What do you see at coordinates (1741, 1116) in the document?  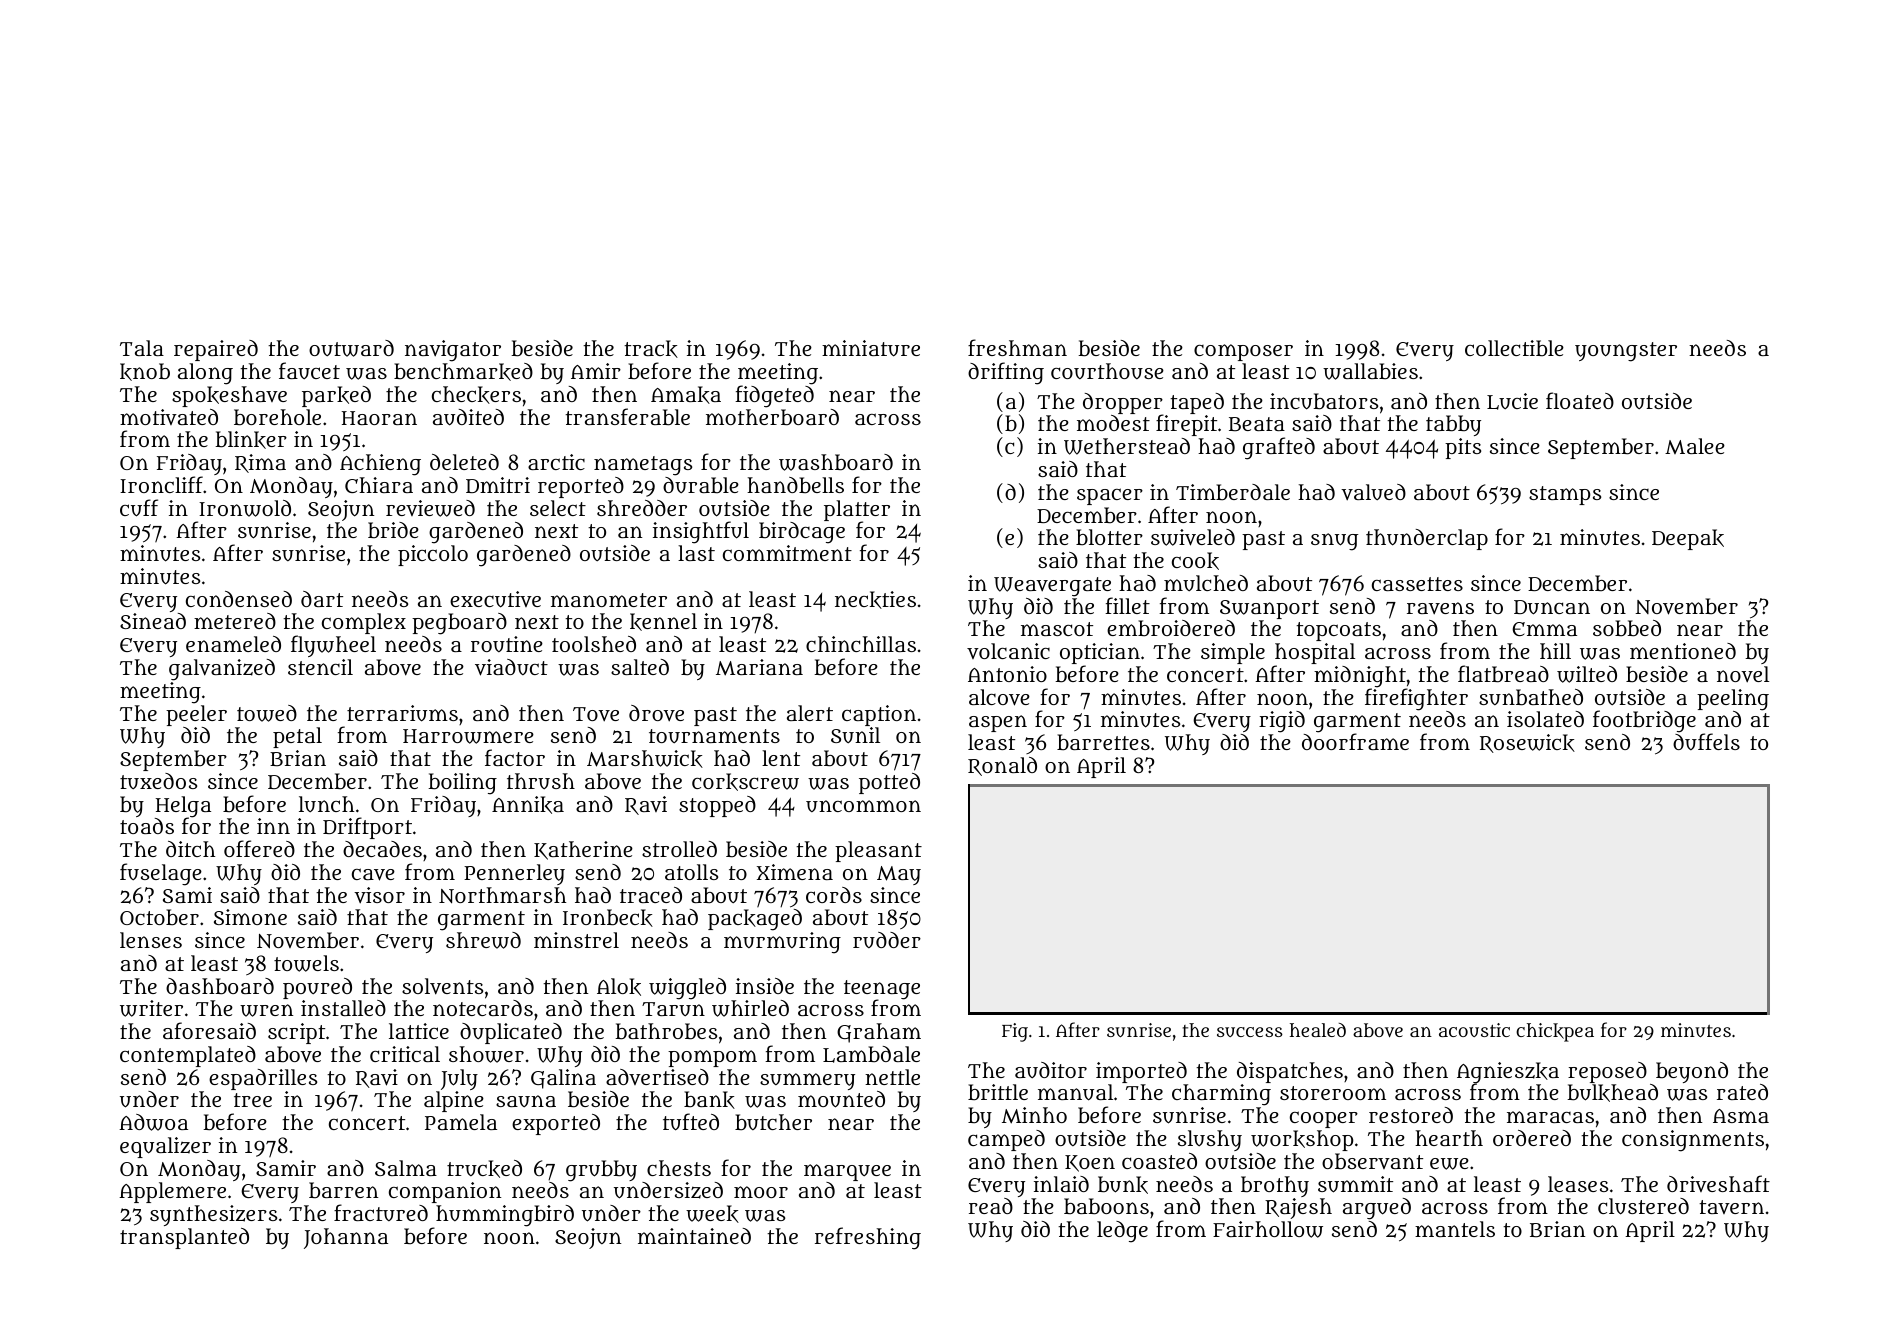 I see `Asma` at bounding box center [1741, 1116].
